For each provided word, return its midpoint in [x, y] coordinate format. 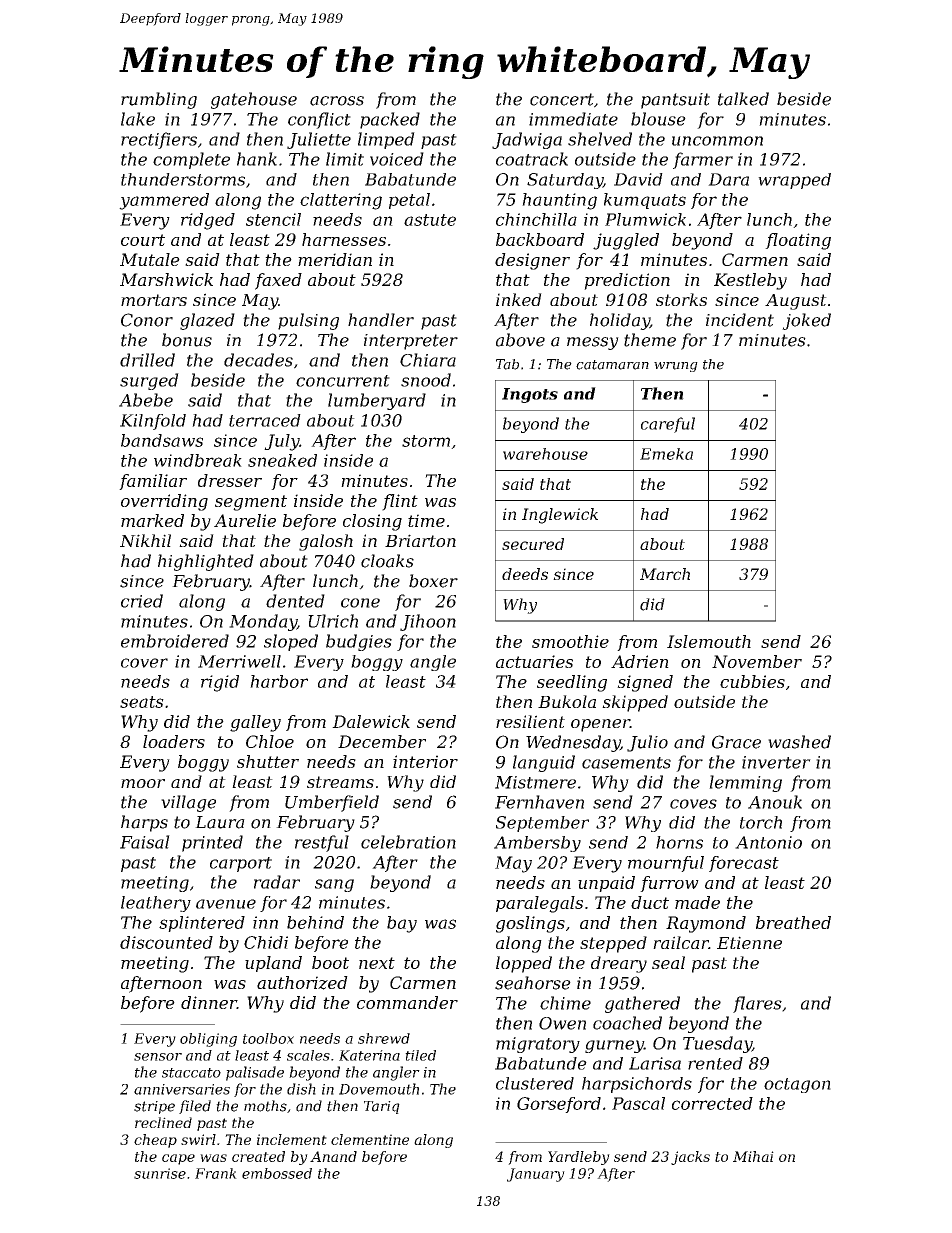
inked [519, 299]
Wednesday [573, 743]
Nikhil [145, 540]
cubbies [752, 681]
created [258, 1156]
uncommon [717, 141]
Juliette [319, 140]
